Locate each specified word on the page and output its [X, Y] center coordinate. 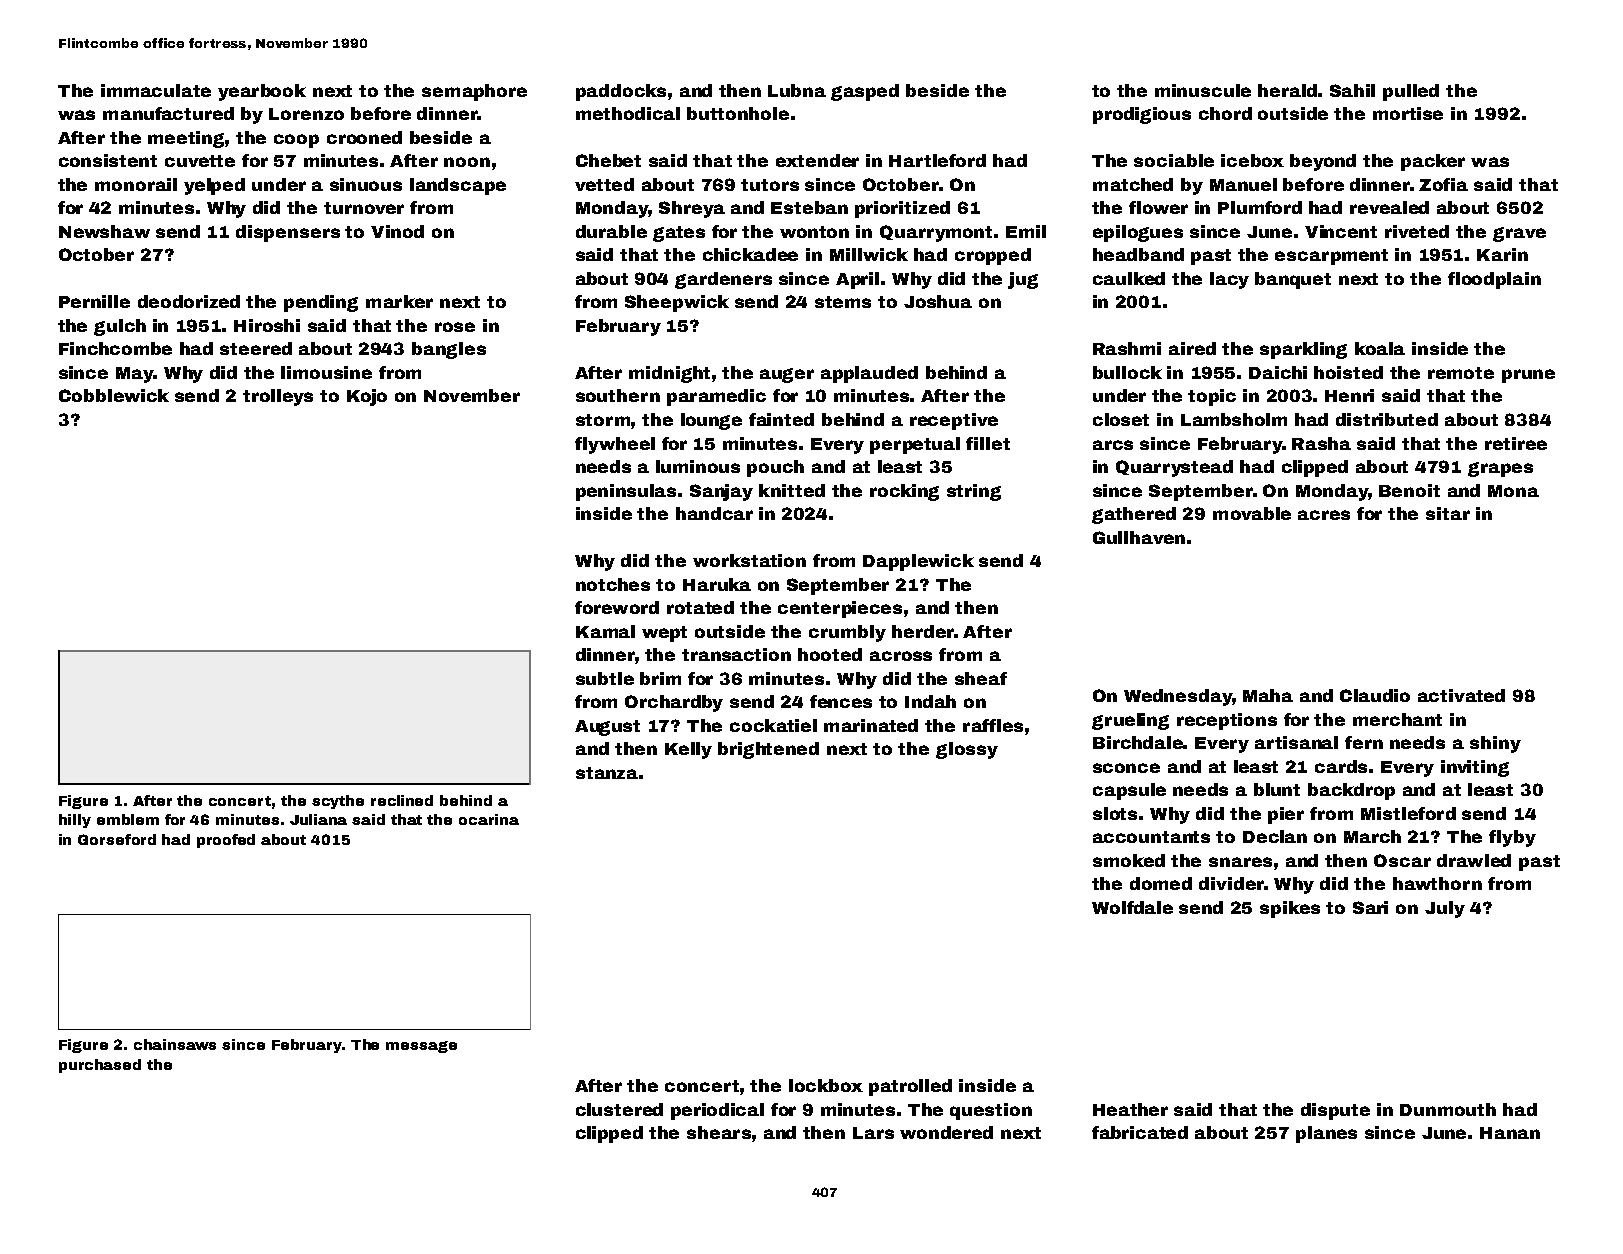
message [421, 1047]
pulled [1411, 92]
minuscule [1203, 90]
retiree [1516, 443]
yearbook [262, 92]
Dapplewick [918, 562]
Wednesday [1178, 697]
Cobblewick [114, 395]
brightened [768, 750]
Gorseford [117, 839]
